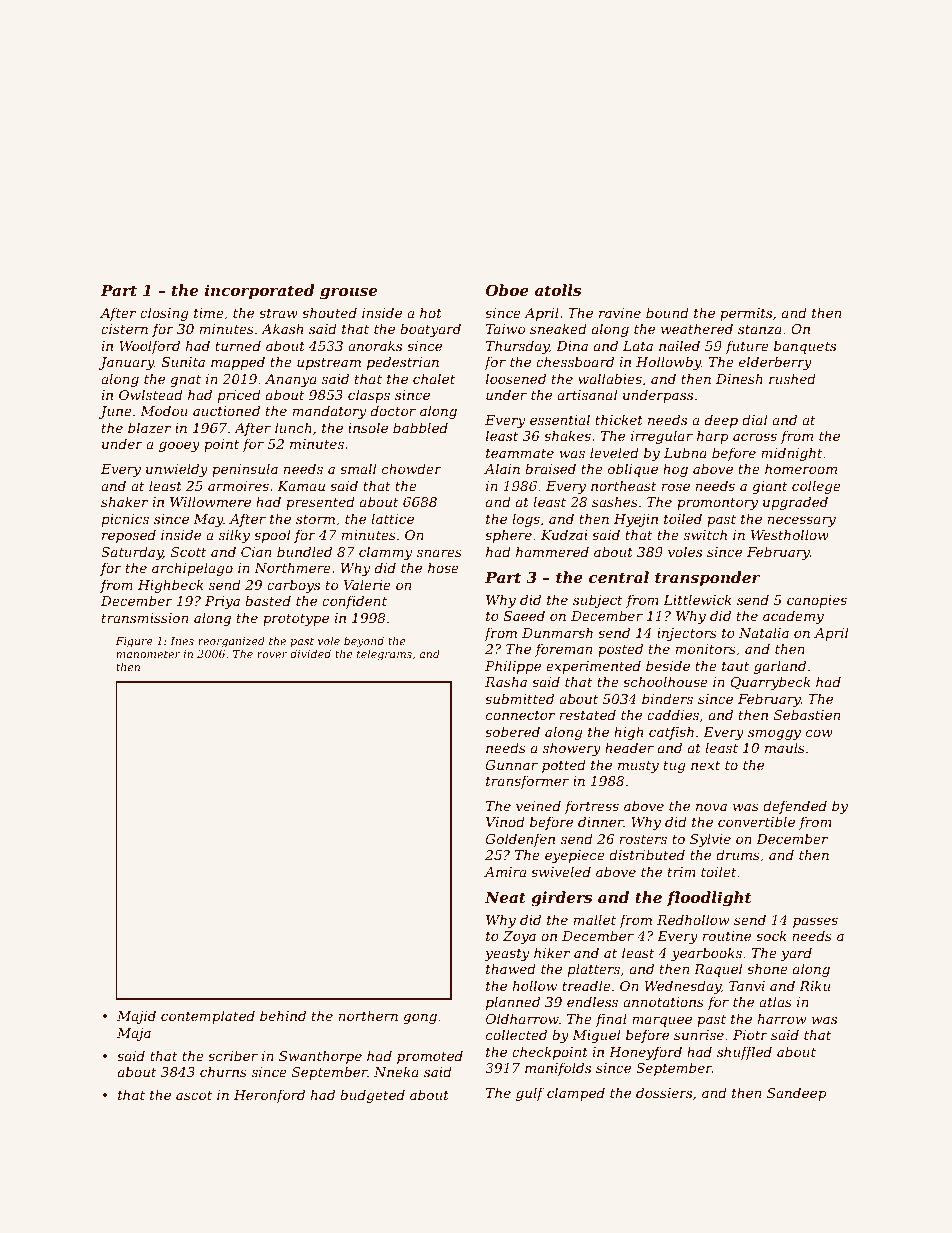  I want to click on upgraded, so click(795, 503).
